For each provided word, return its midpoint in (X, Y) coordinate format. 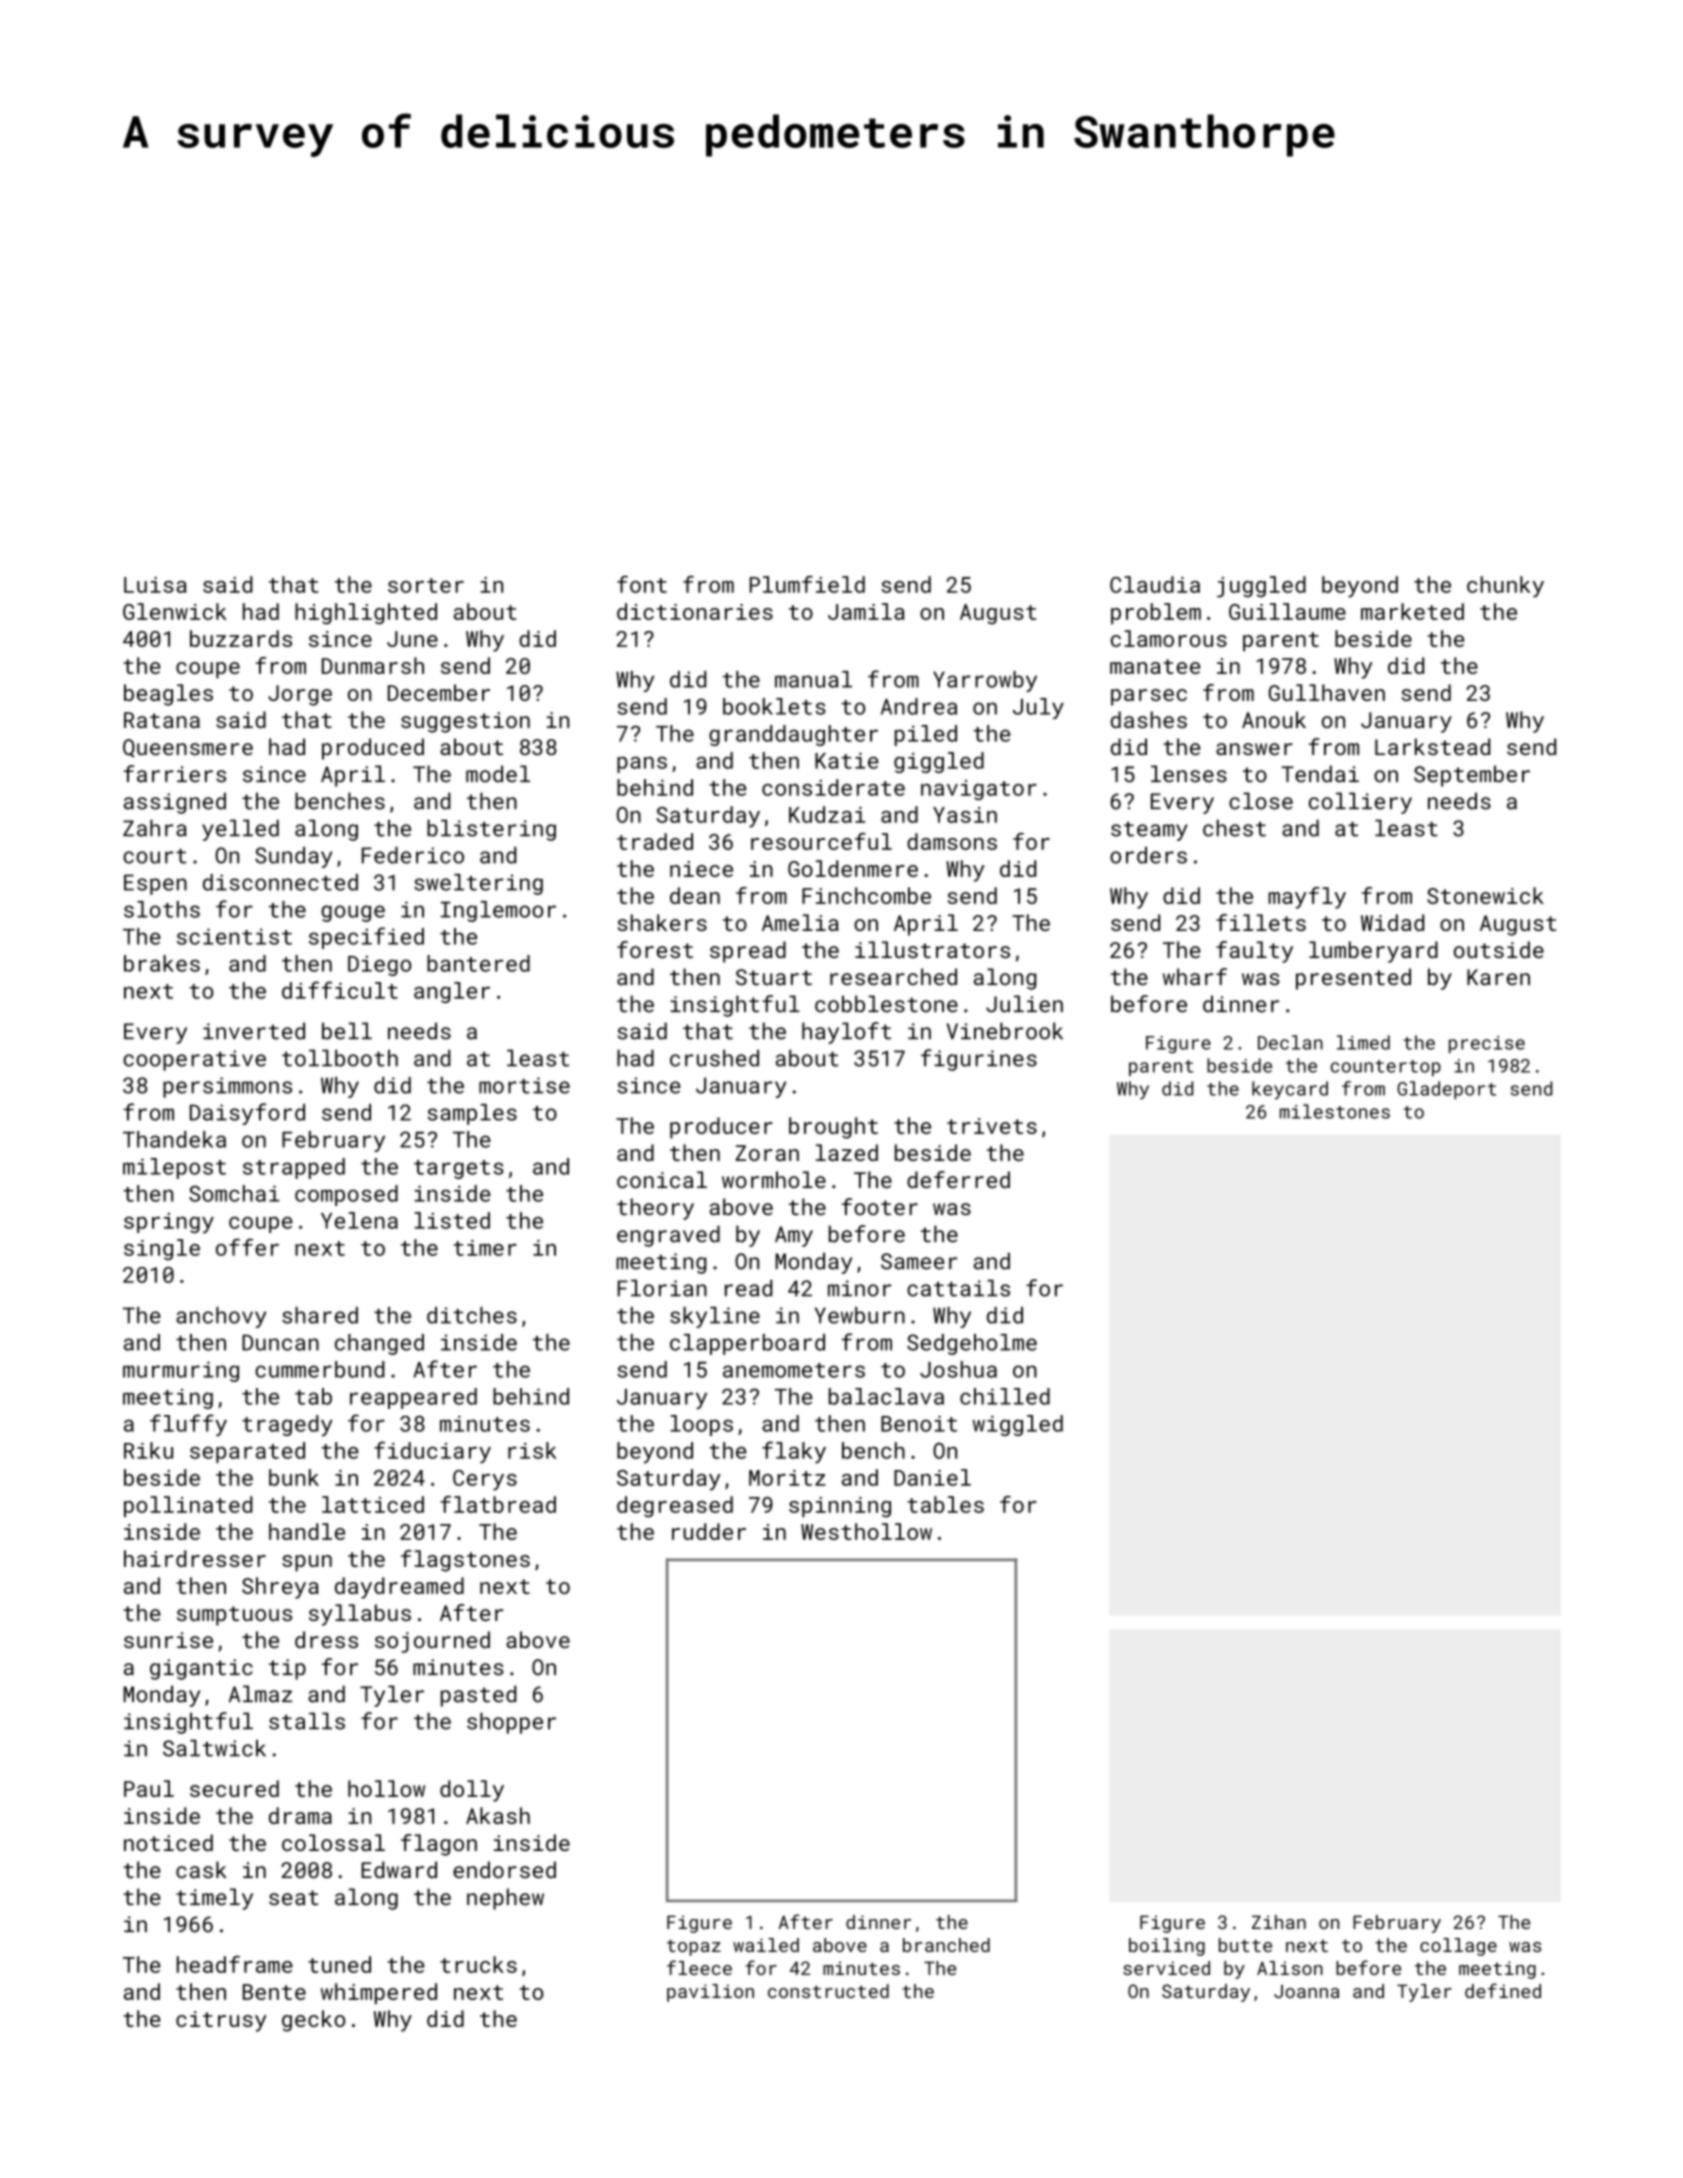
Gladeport (1446, 1090)
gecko (313, 2021)
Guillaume (1287, 611)
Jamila (866, 611)
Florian (662, 1288)
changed (379, 1344)
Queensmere (188, 748)
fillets (1261, 922)
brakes (162, 963)
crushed (714, 1058)
